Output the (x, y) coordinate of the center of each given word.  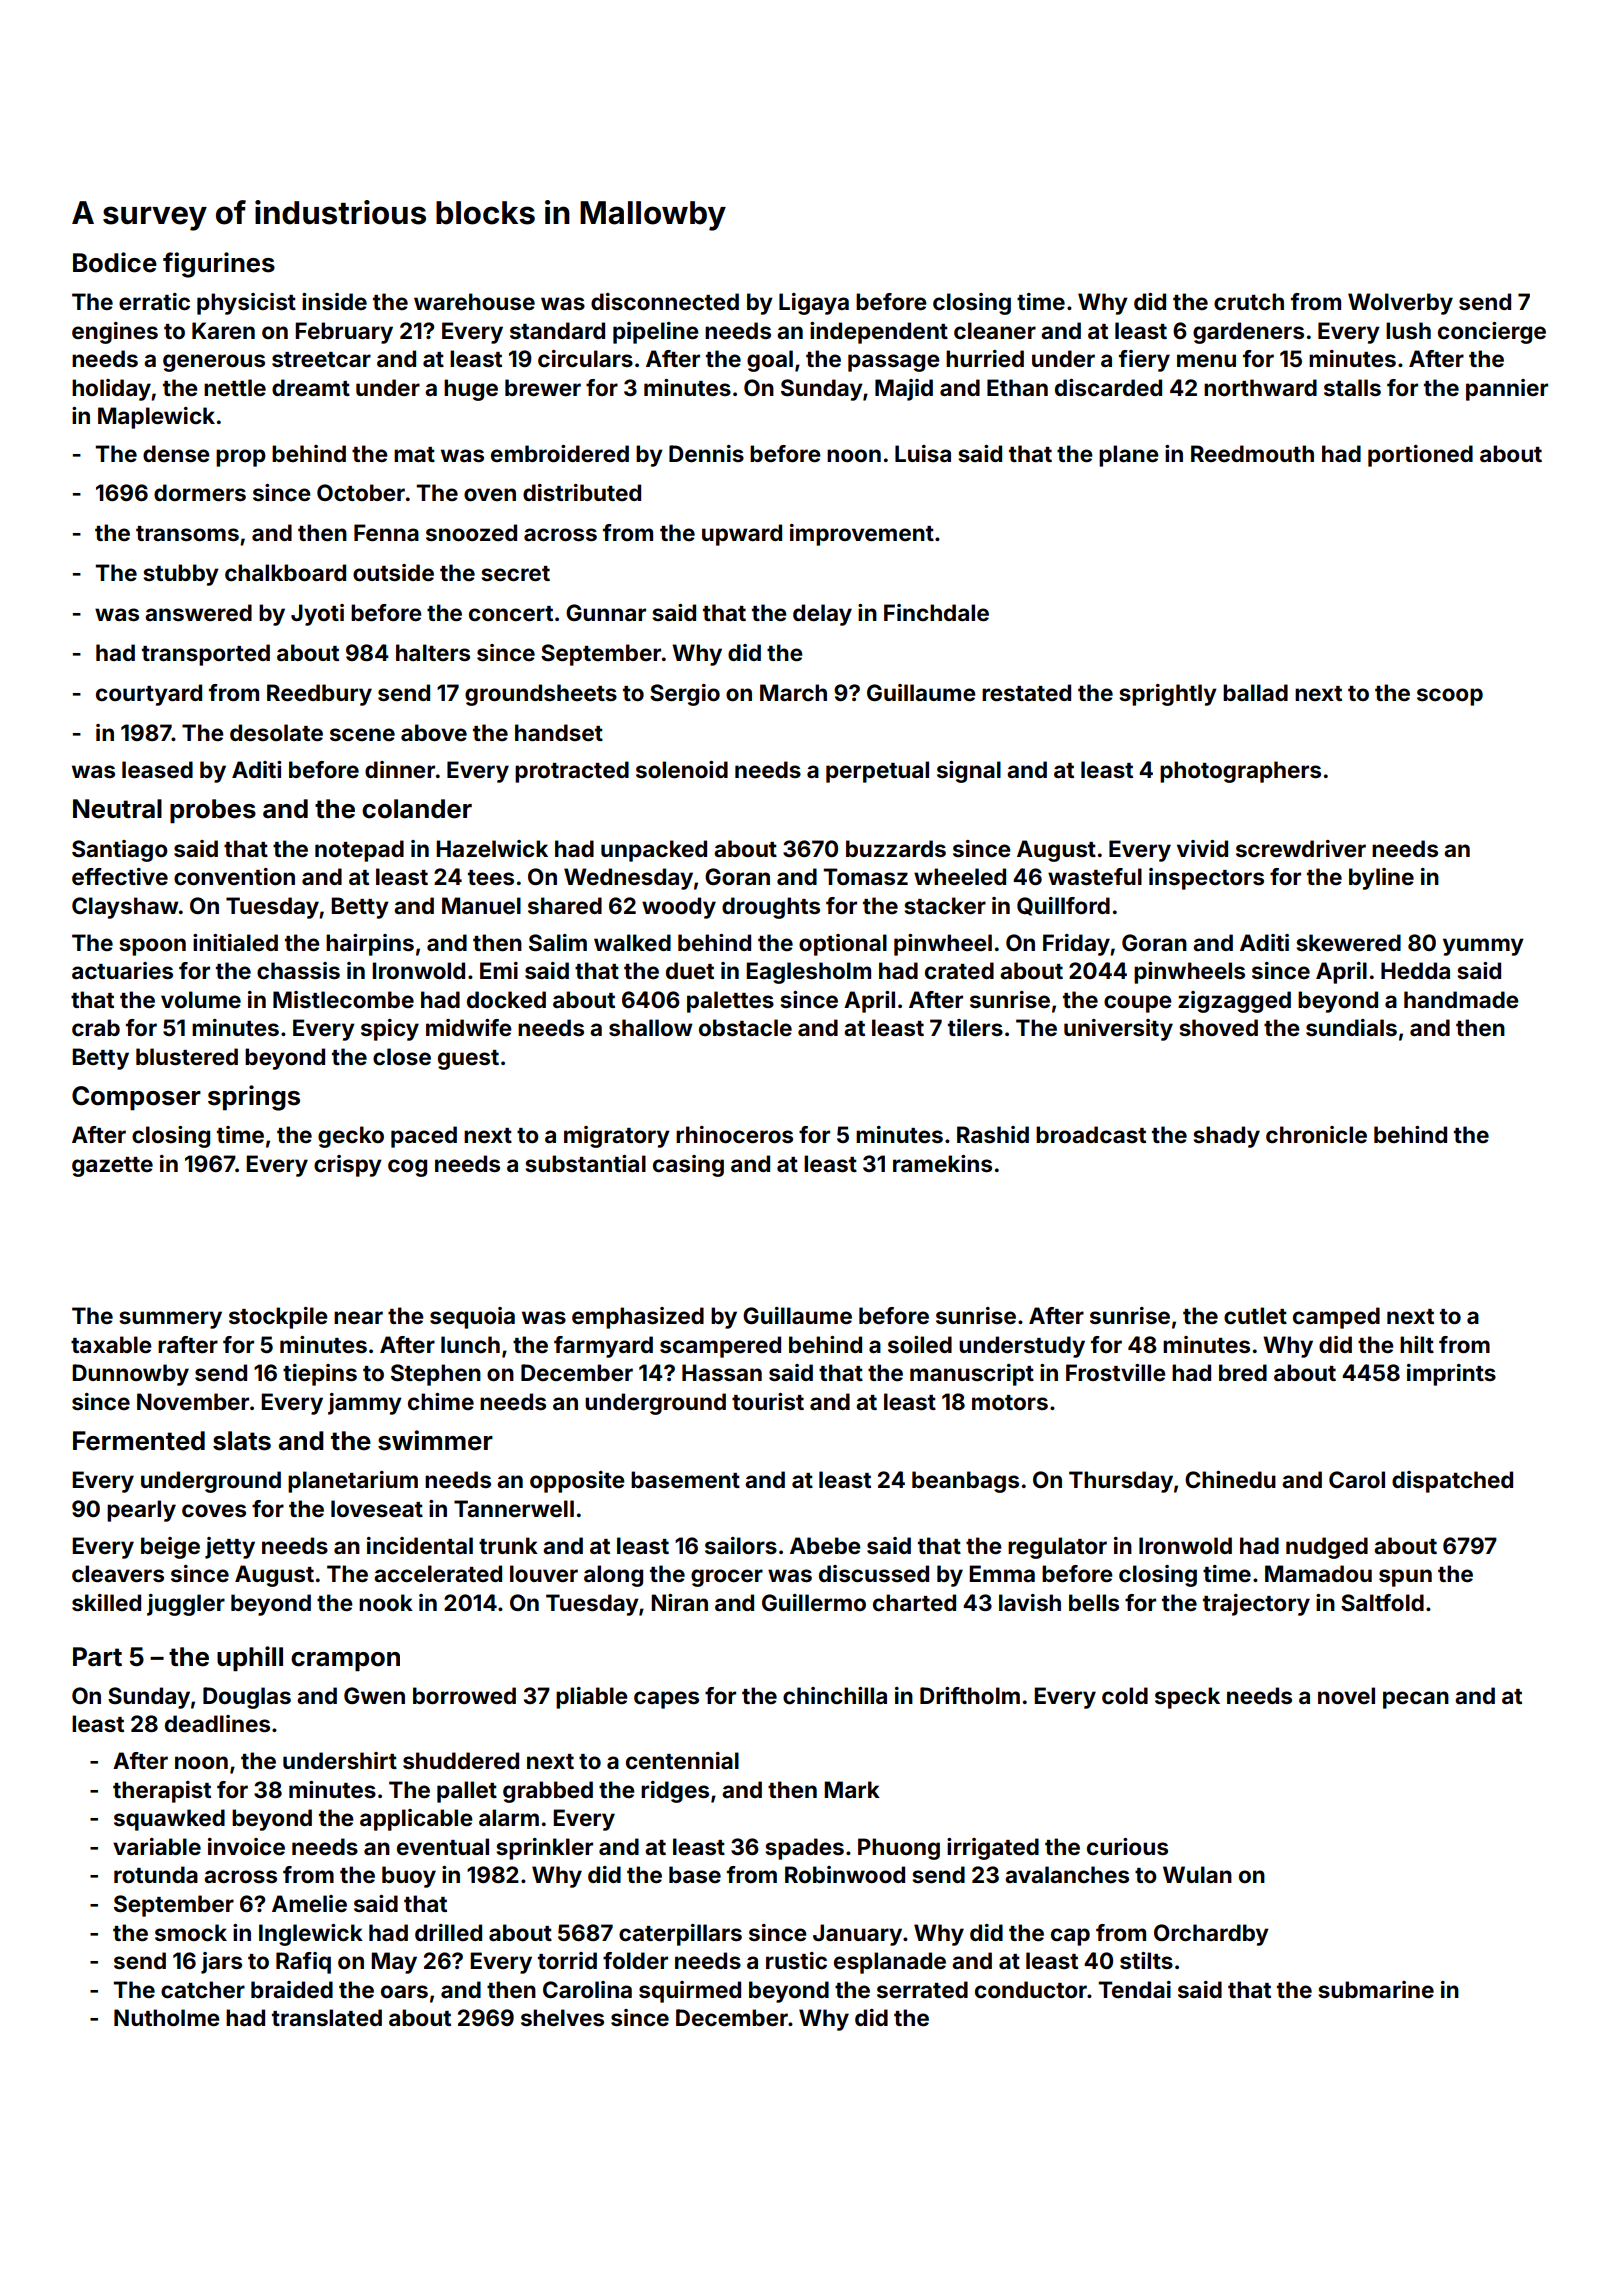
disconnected (665, 301)
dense (176, 453)
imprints (1451, 1375)
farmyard (603, 1347)
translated (327, 2017)
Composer (136, 1098)
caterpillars (680, 1935)
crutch (1249, 301)
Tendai (1134, 1989)
